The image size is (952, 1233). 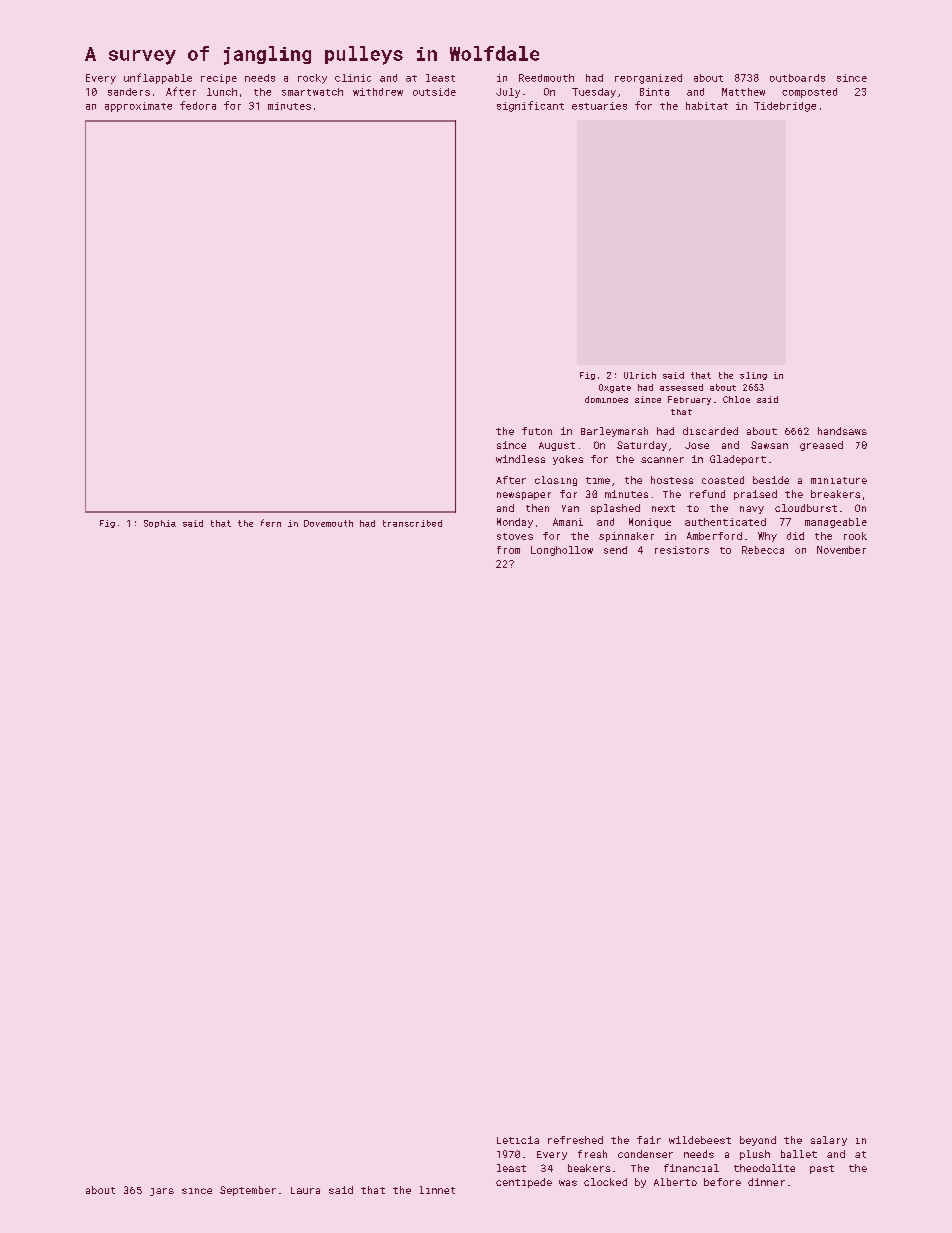 I want to click on jars, so click(x=162, y=1192).
